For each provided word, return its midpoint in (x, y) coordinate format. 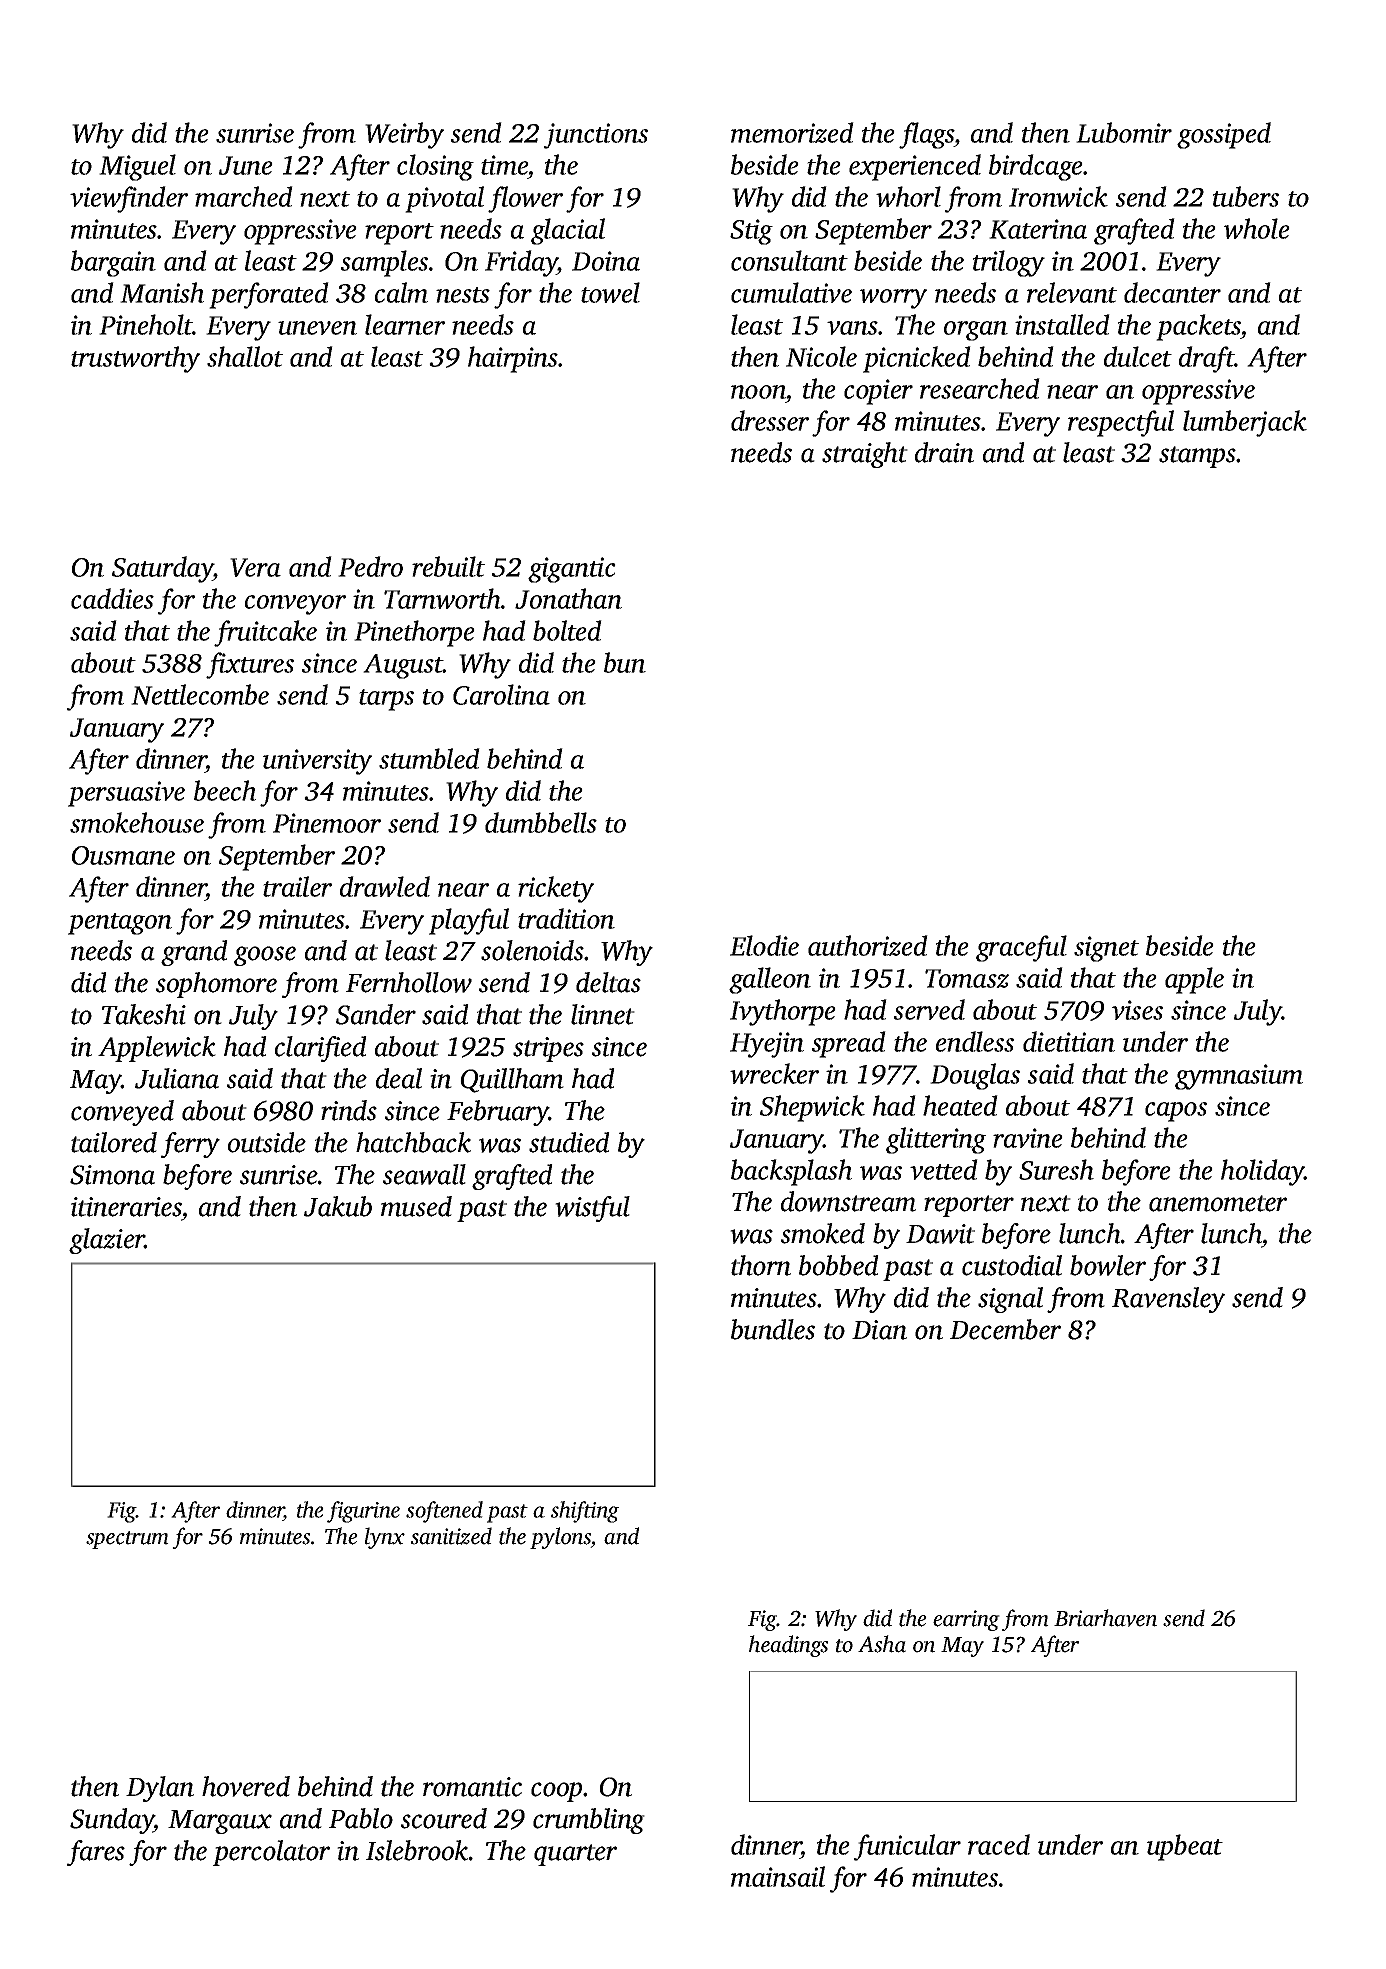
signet (1106, 949)
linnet (603, 1014)
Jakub (338, 1206)
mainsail (778, 1876)
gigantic (572, 570)
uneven (317, 328)
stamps (1197, 457)
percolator (271, 1853)
